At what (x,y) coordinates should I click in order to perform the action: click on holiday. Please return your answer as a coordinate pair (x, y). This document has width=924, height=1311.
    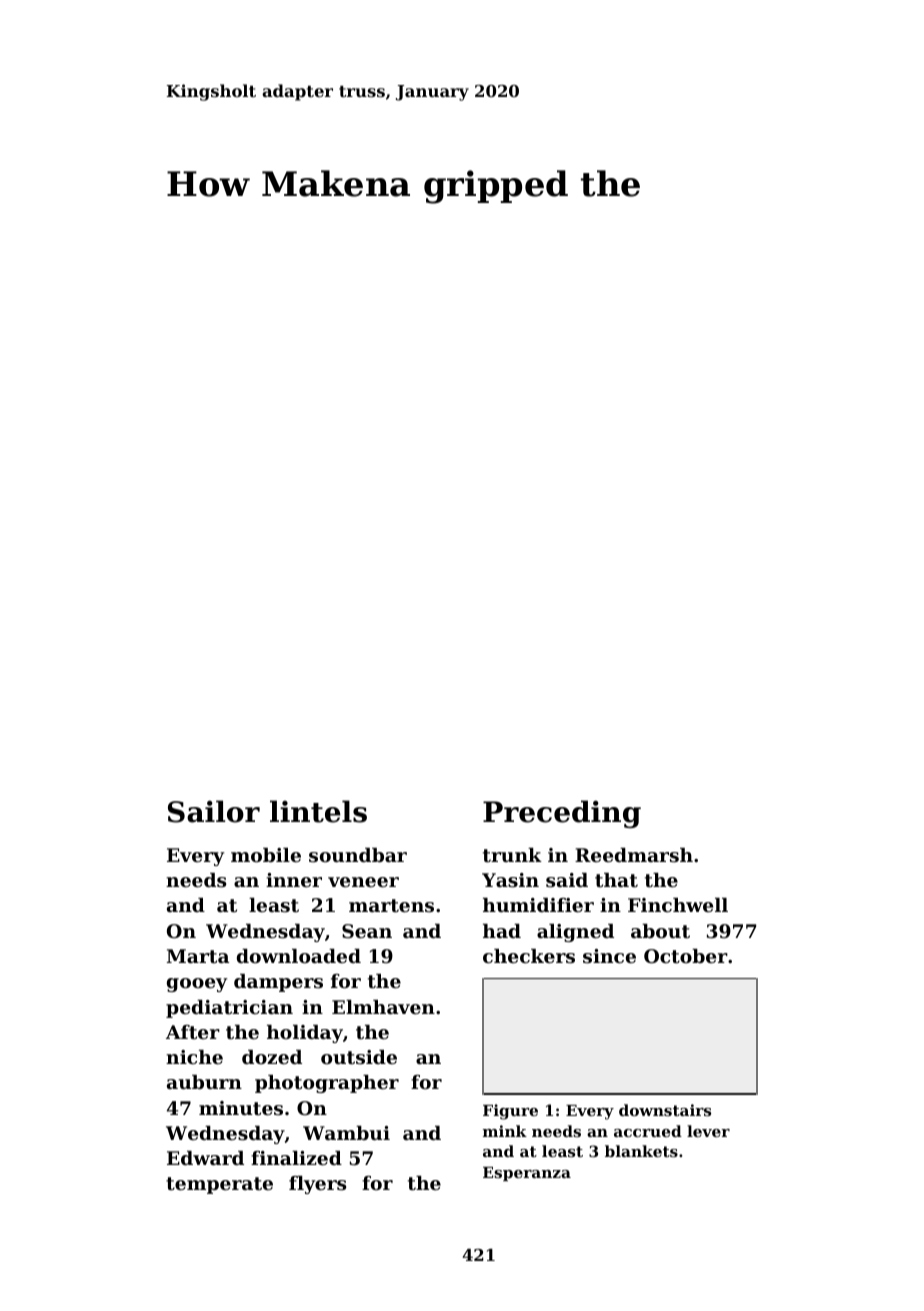
    Looking at the image, I should click on (305, 1034).
